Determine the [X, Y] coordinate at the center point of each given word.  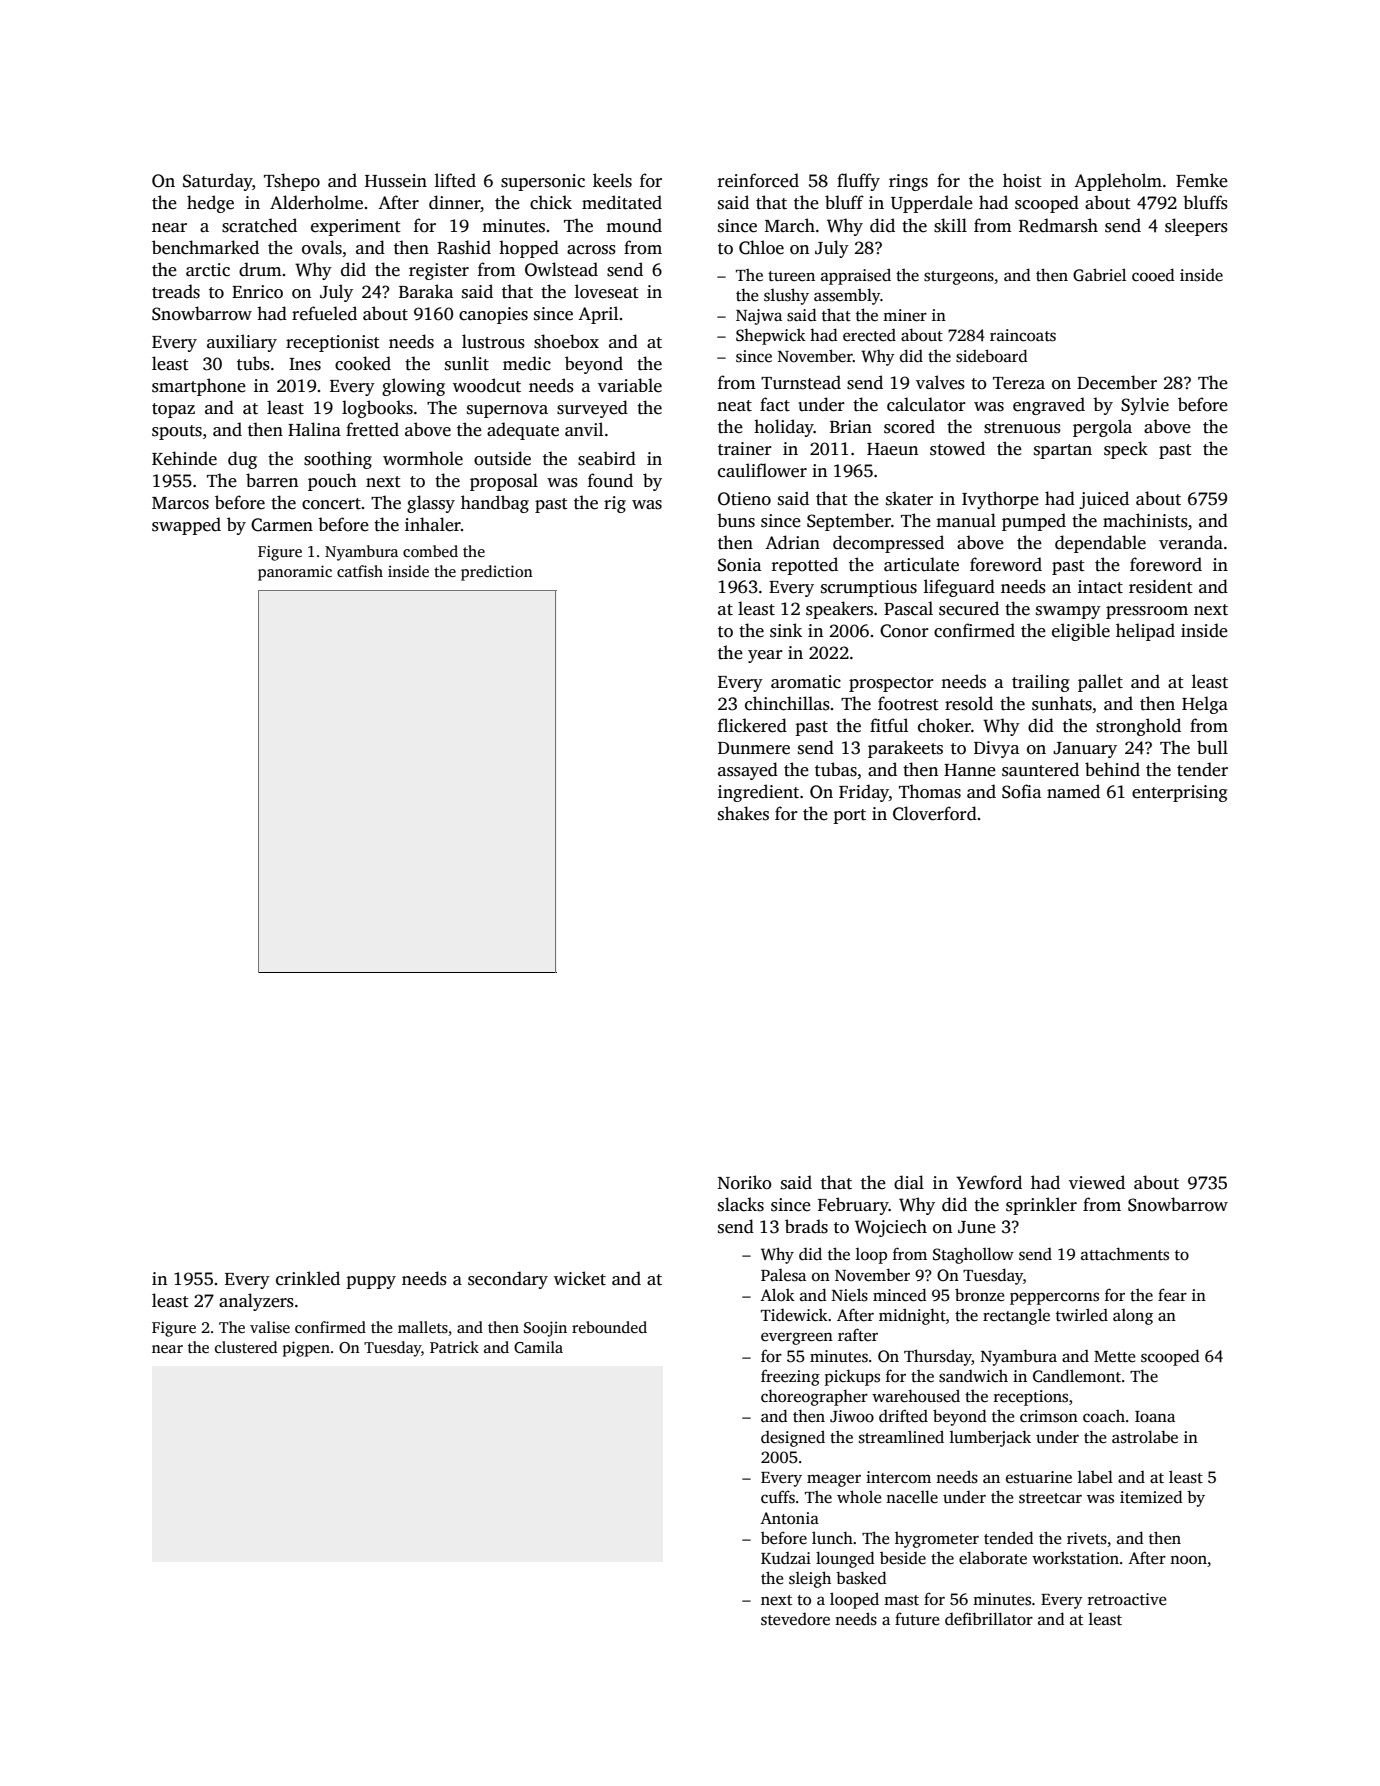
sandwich [973, 1376]
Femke [1202, 180]
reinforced [758, 180]
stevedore [795, 1619]
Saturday [217, 182]
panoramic [295, 573]
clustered [246, 1347]
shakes [743, 813]
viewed [1097, 1182]
